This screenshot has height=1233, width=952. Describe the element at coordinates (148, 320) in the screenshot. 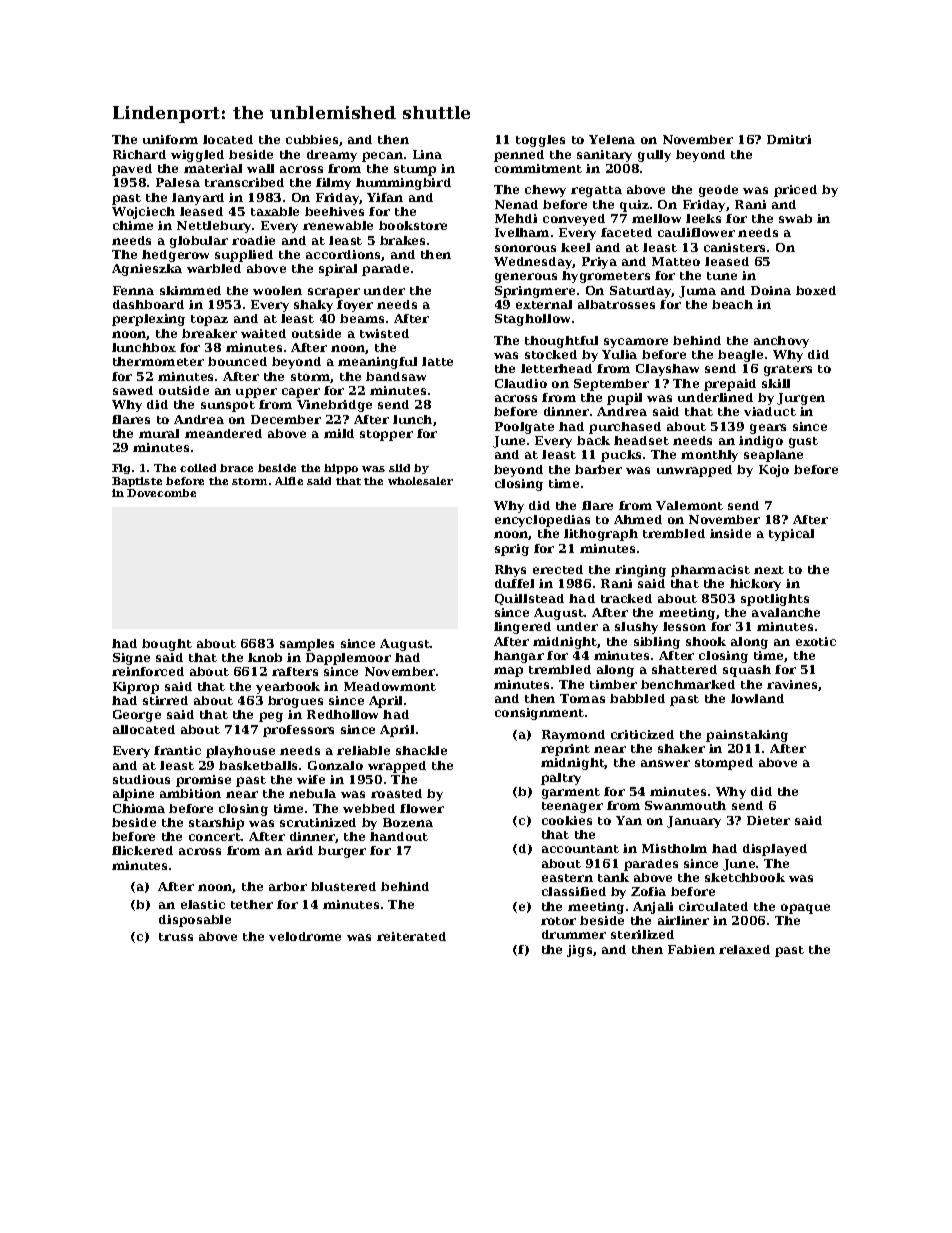

I see `perplexing` at that location.
